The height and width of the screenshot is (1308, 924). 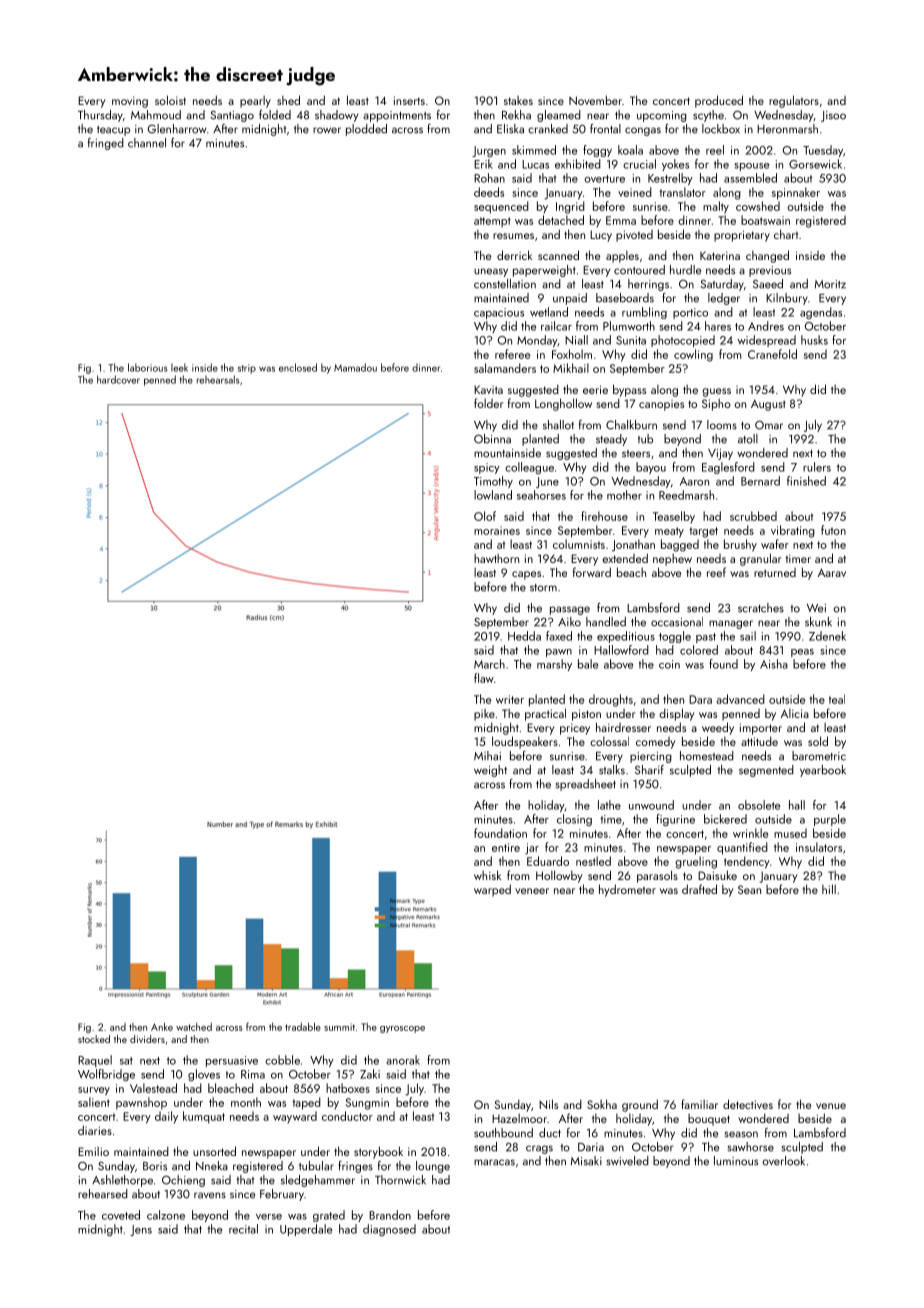 What do you see at coordinates (484, 678) in the screenshot?
I see `flaw` at bounding box center [484, 678].
